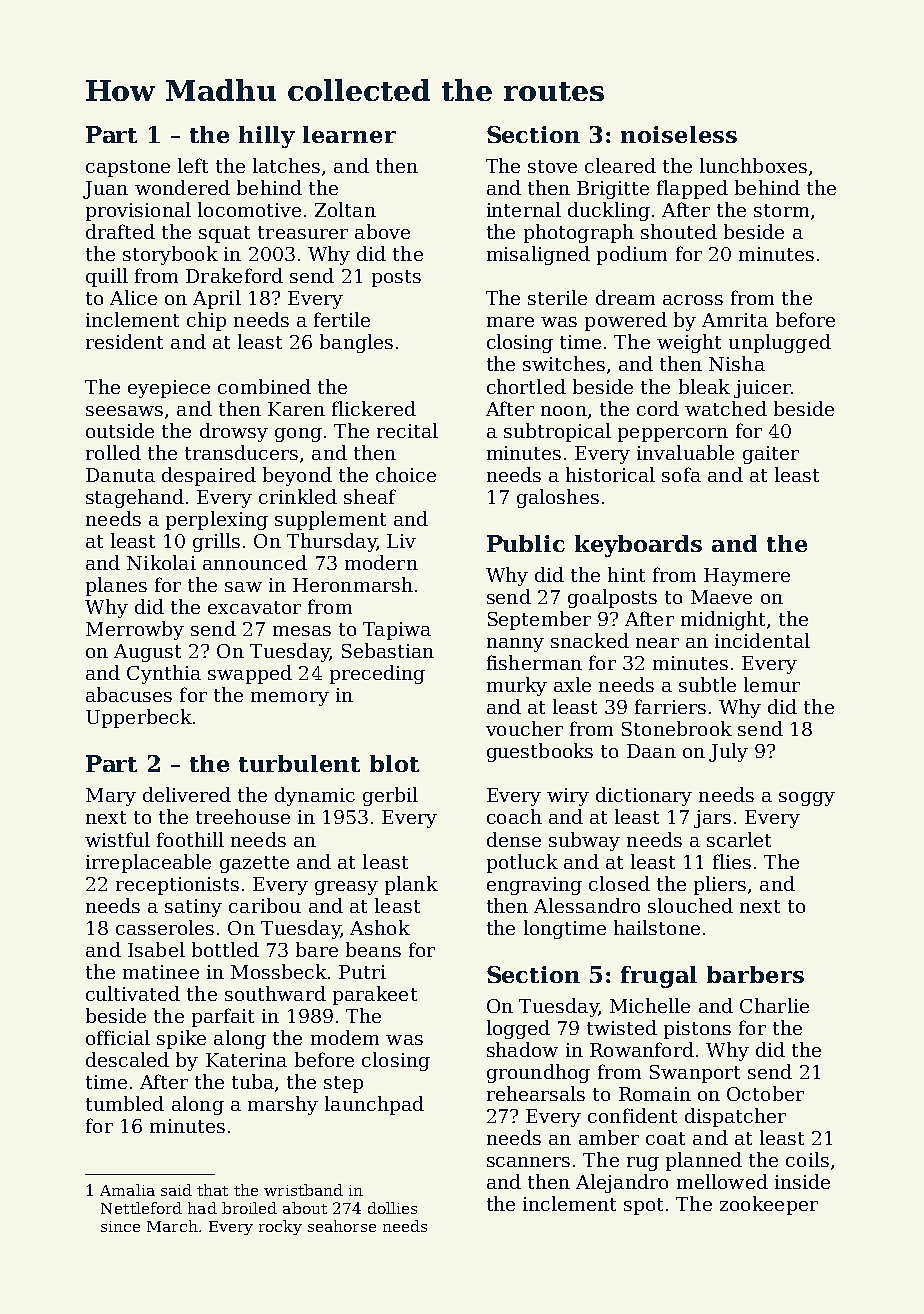 The height and width of the image is (1314, 924). Describe the element at coordinates (524, 728) in the image. I see `voucher` at that location.
